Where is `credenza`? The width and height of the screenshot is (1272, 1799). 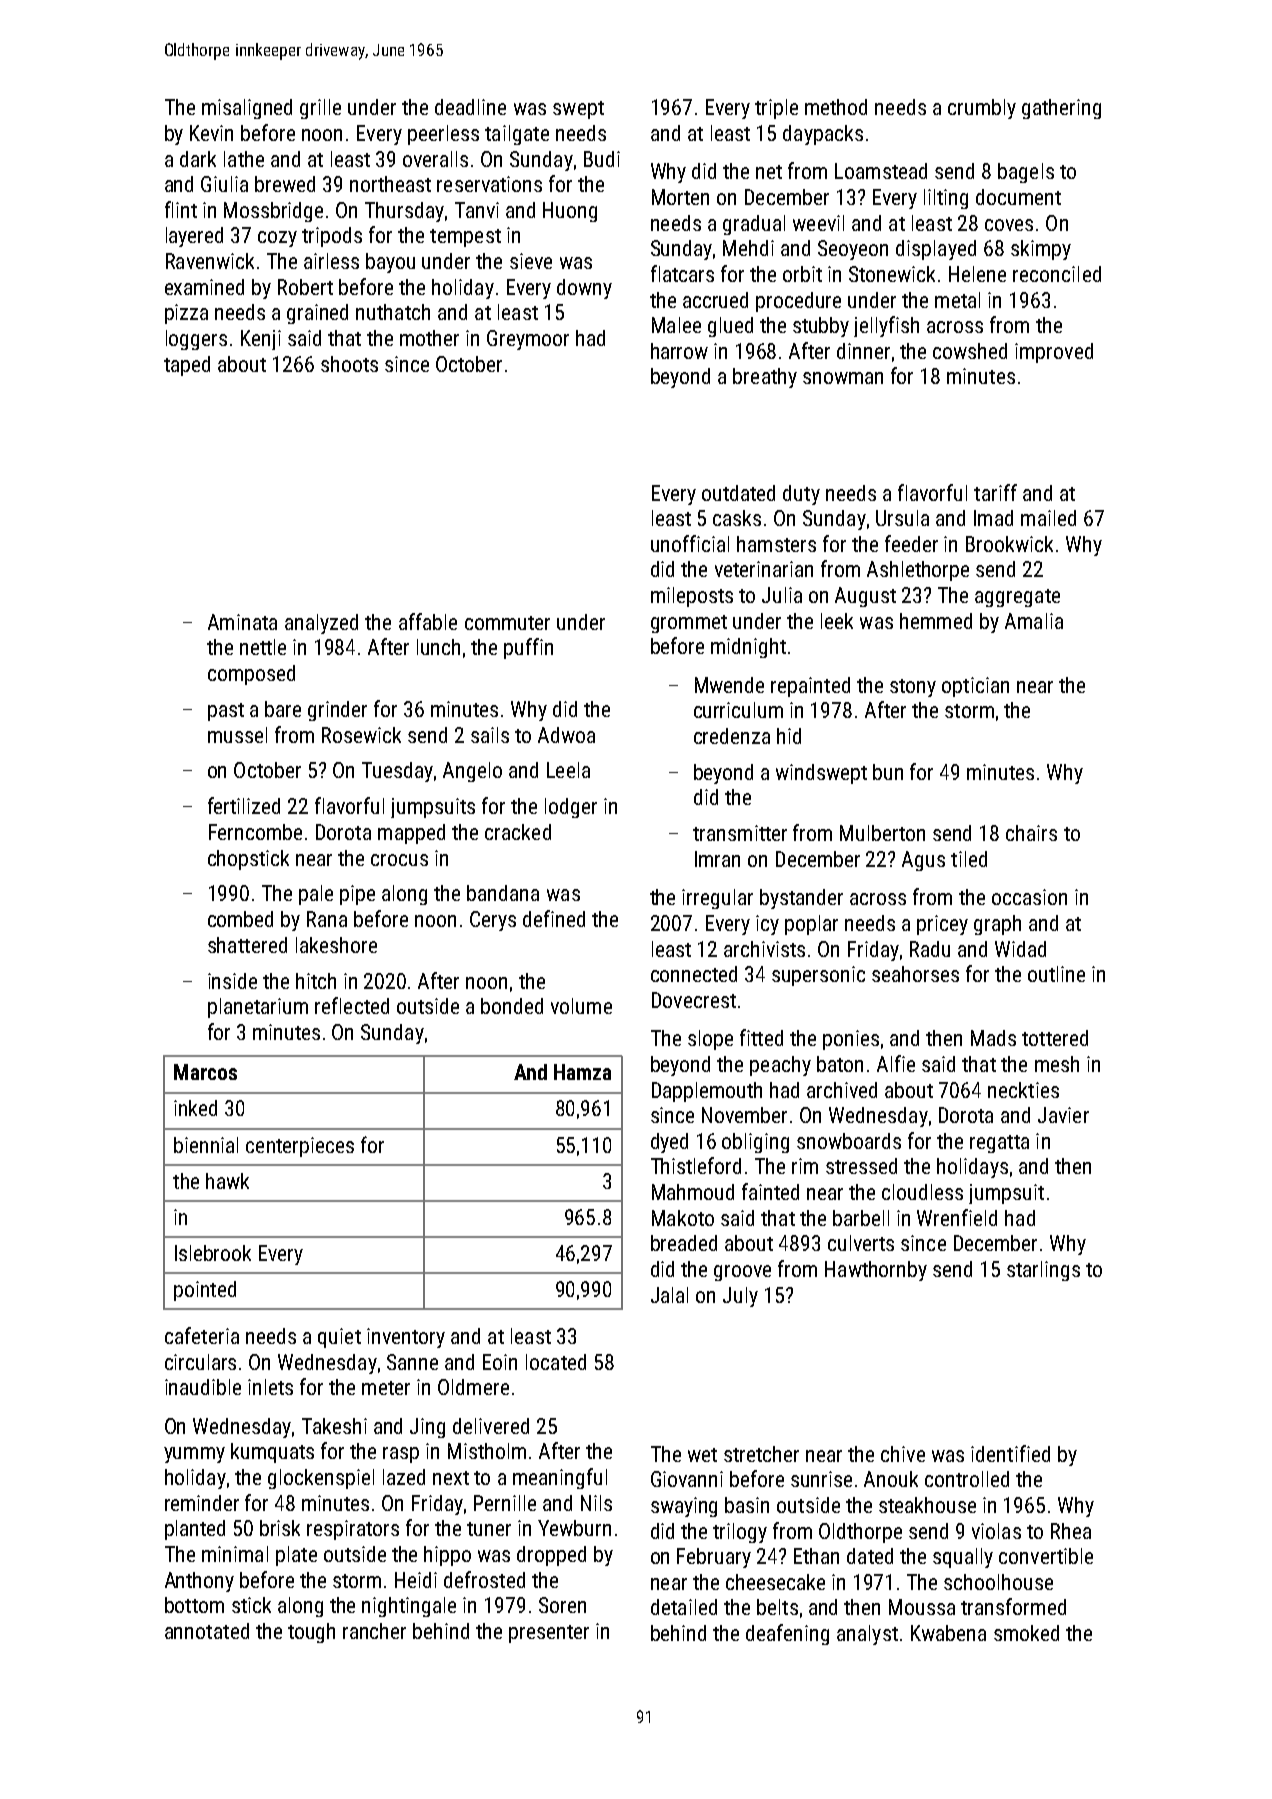
credenza is located at coordinates (732, 736).
